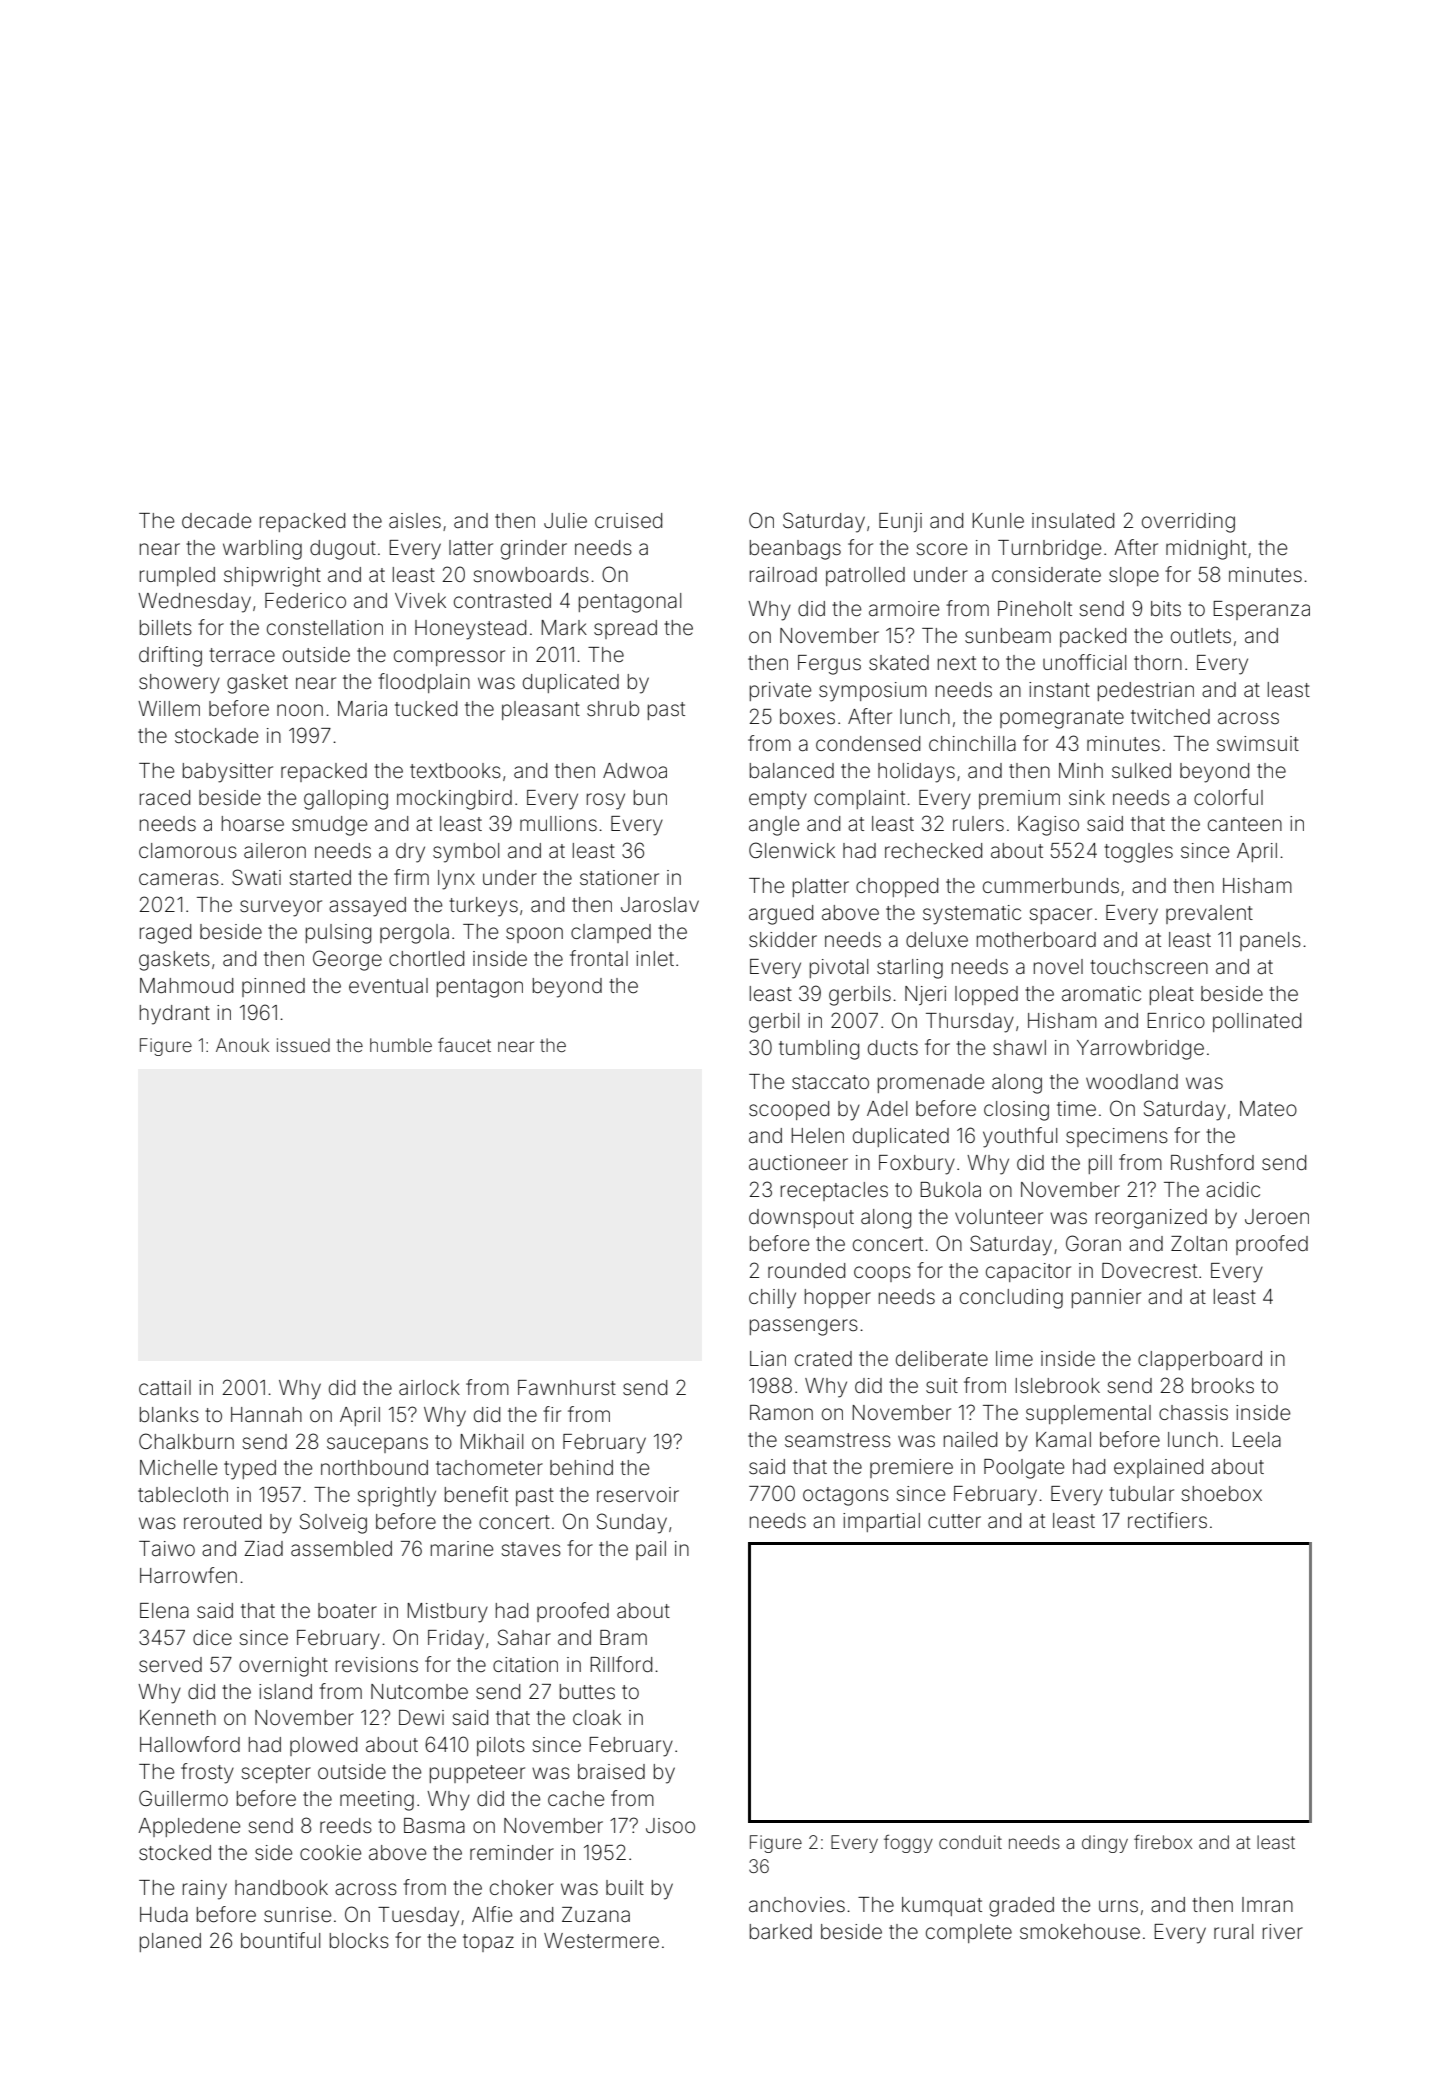 The height and width of the image is (2100, 1450). Describe the element at coordinates (343, 550) in the image. I see `dugout` at that location.
